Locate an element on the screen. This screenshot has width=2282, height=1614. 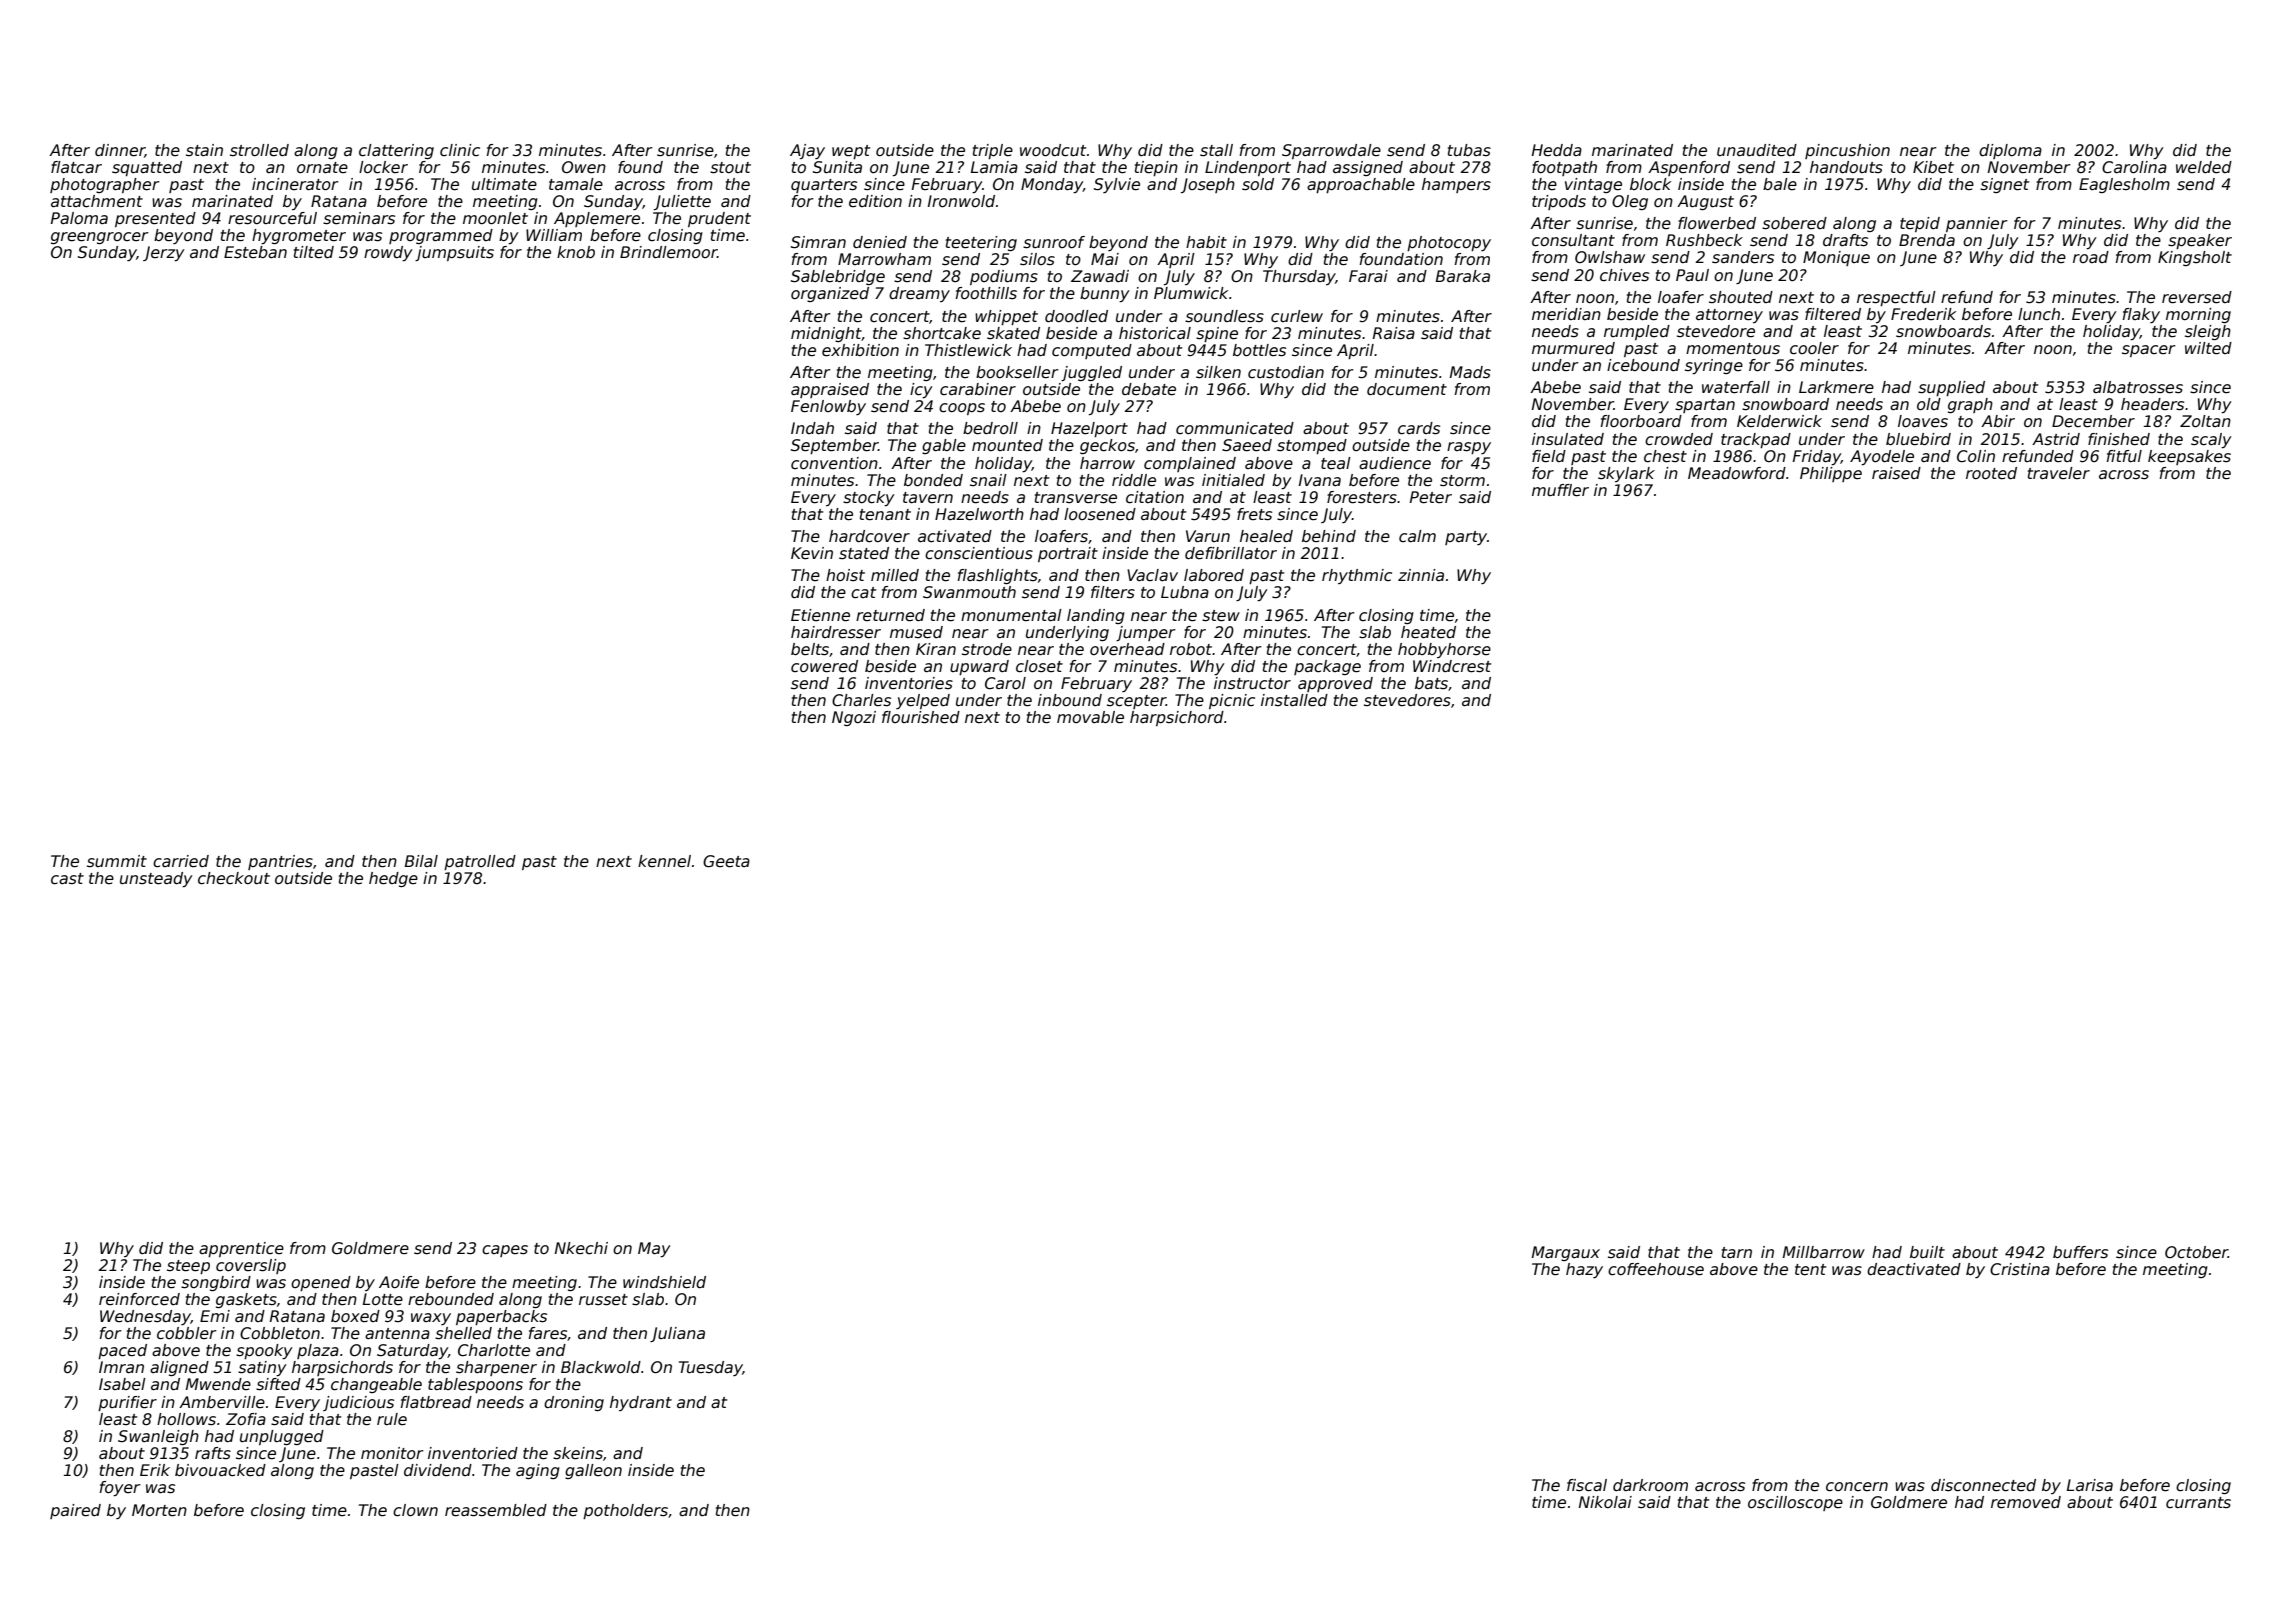
movable is located at coordinates (1090, 717).
